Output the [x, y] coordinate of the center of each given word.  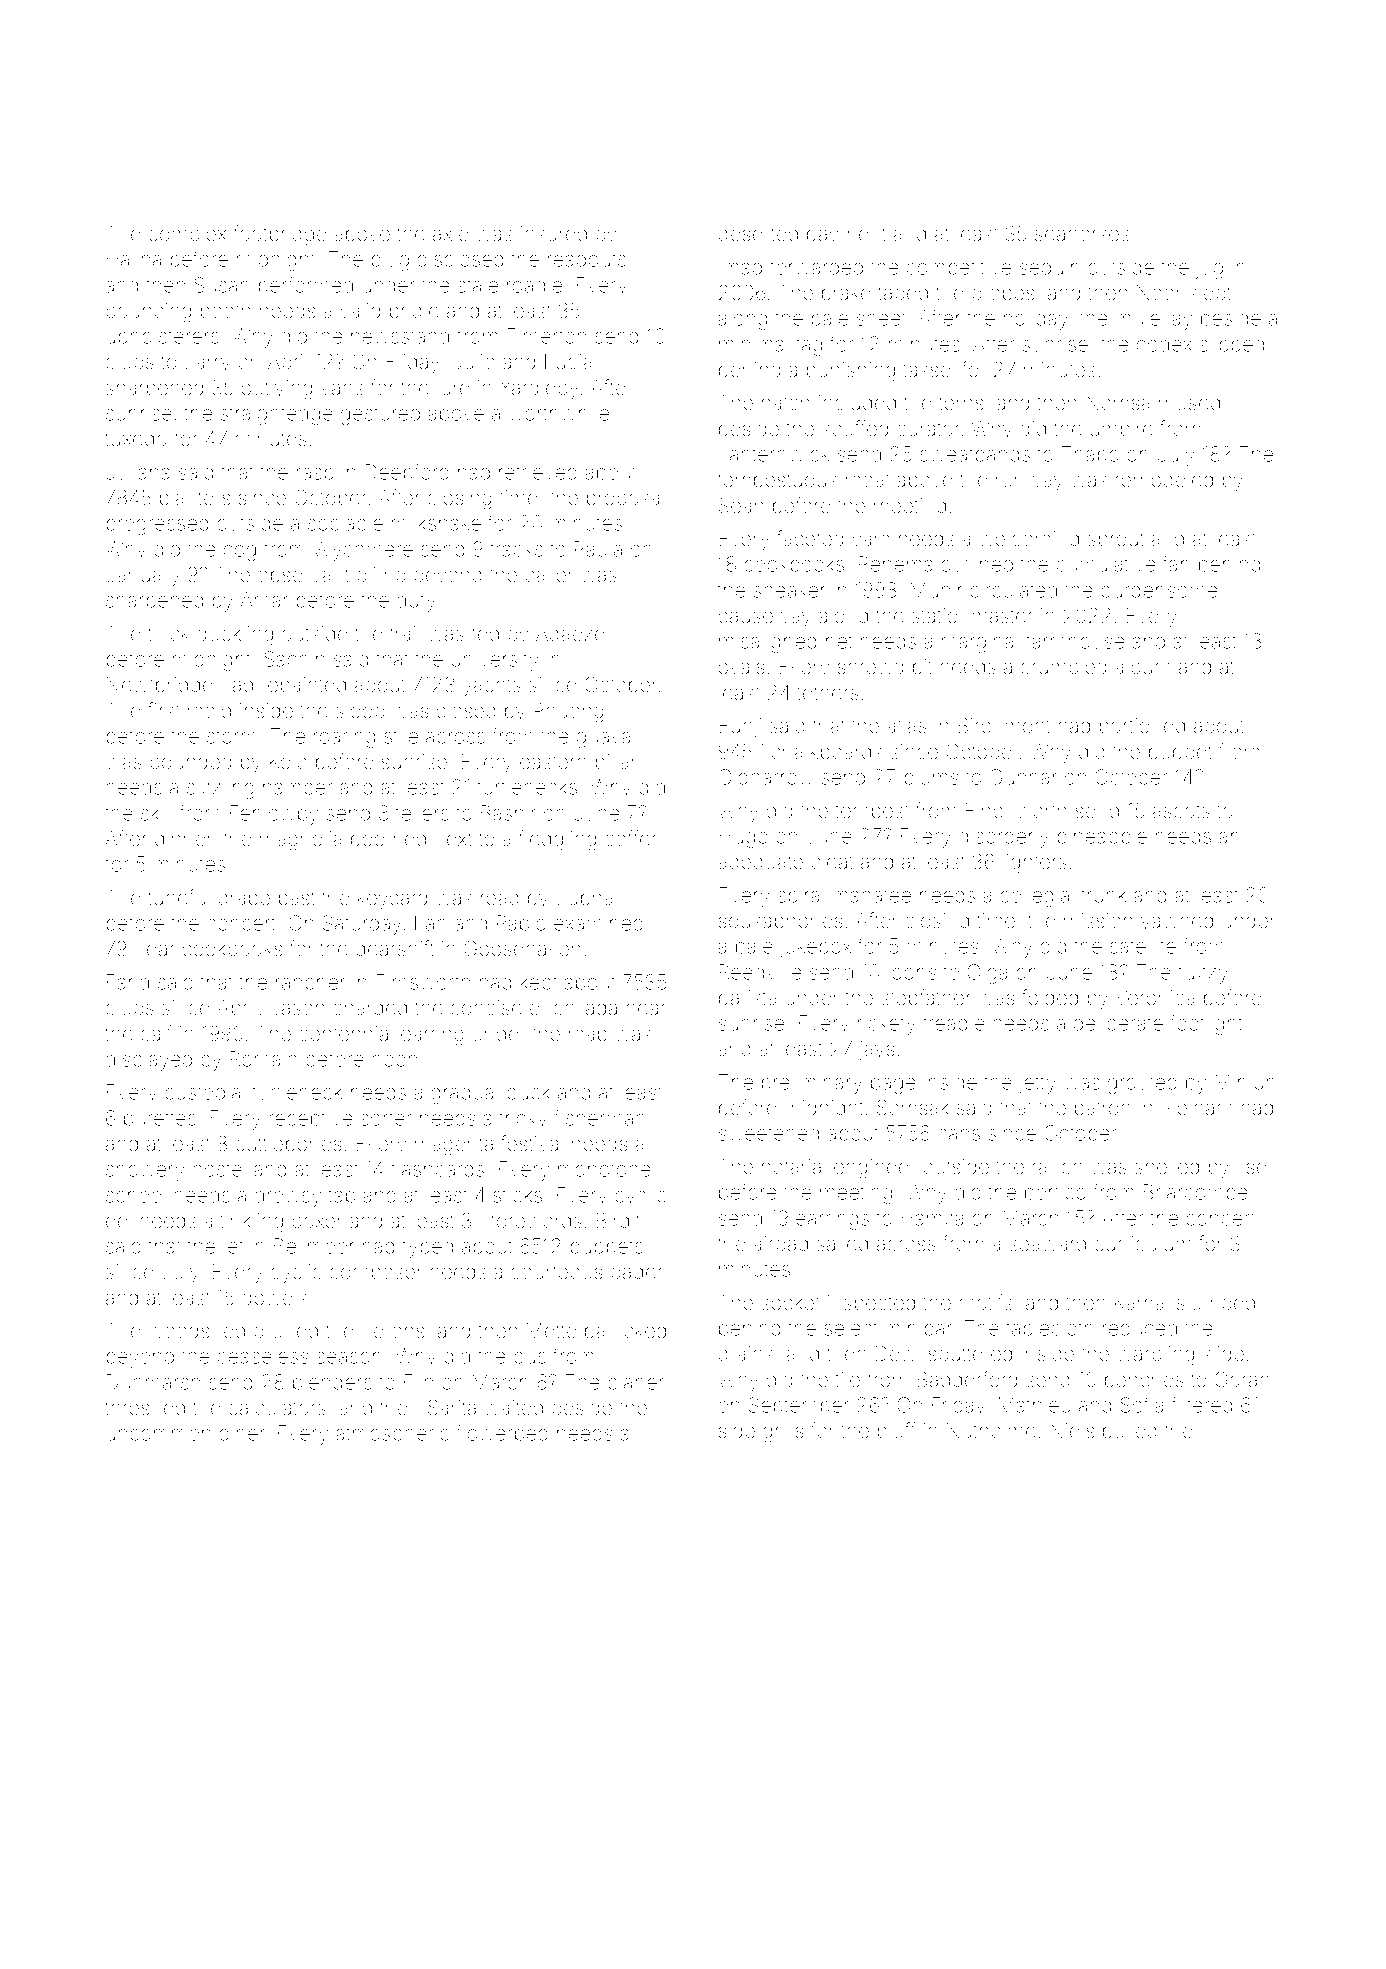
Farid [128, 982]
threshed [145, 1407]
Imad [740, 267]
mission [1098, 920]
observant [303, 574]
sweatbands [975, 454]
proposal [625, 499]
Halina [134, 259]
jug [1209, 269]
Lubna [585, 897]
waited [513, 1407]
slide [1223, 1353]
